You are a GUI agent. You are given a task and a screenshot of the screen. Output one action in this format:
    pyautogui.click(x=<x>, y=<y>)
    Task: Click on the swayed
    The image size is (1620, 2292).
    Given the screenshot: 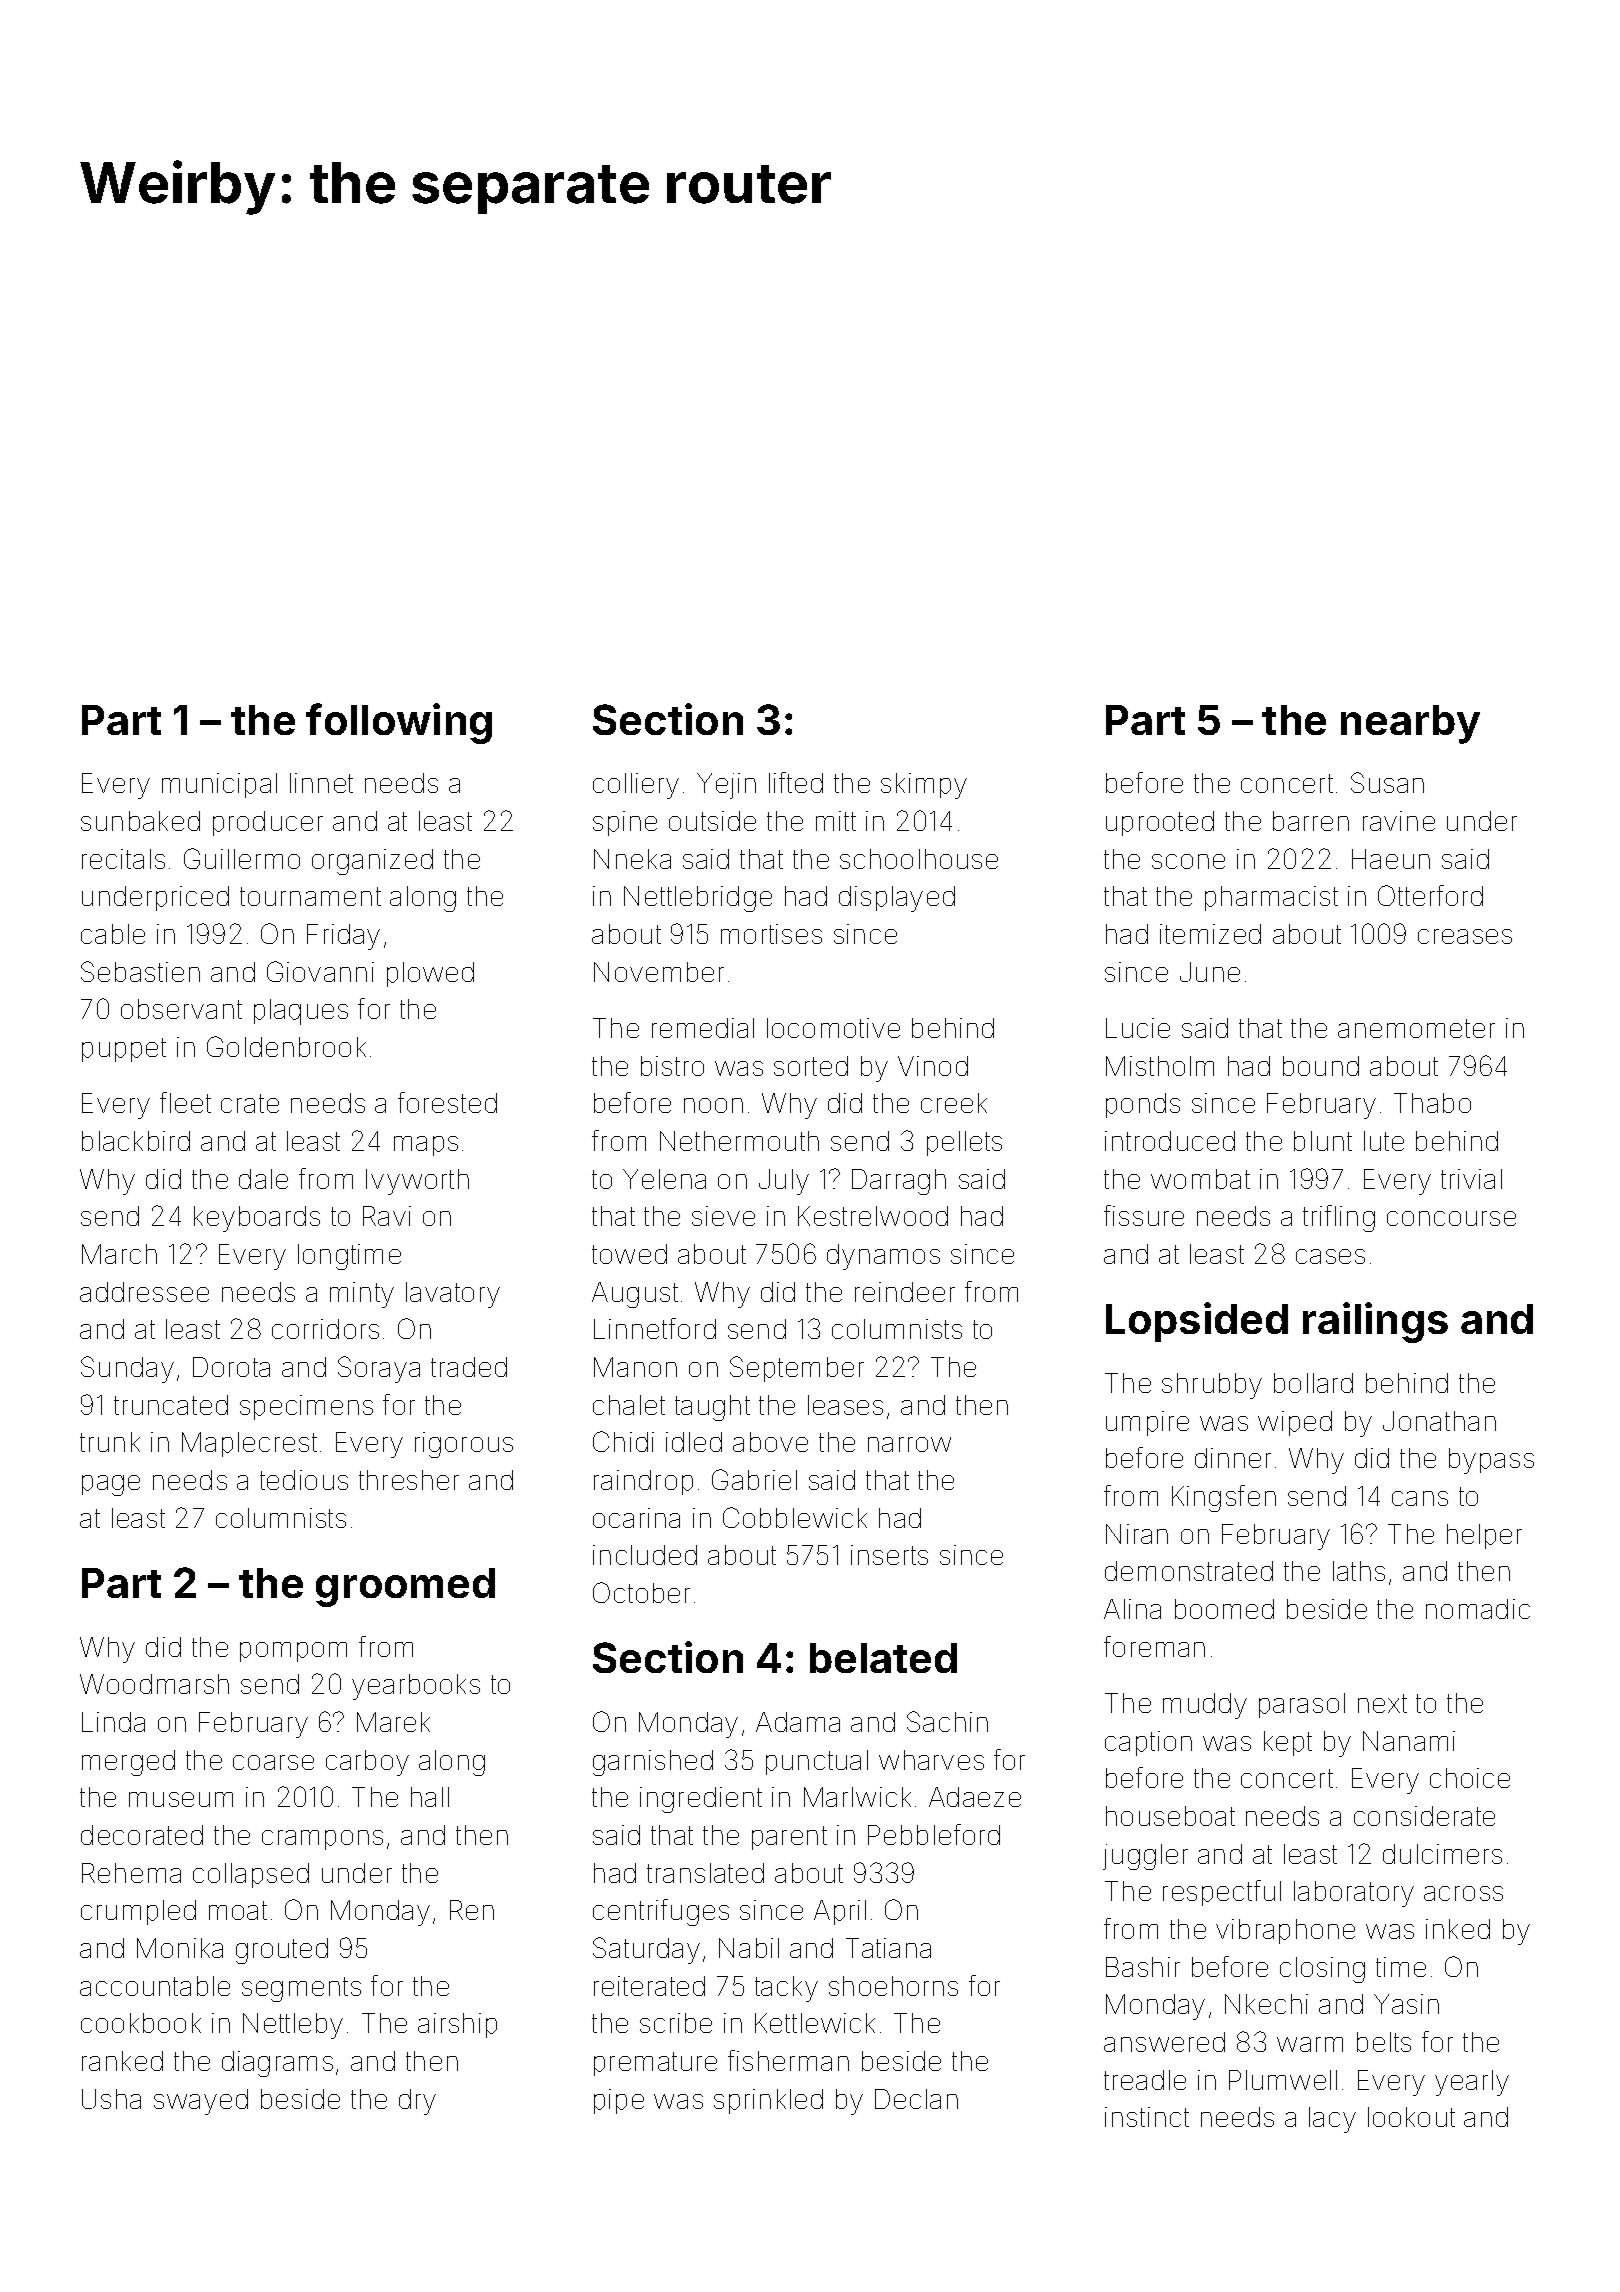 What is the action you would take?
    pyautogui.click(x=201, y=2102)
